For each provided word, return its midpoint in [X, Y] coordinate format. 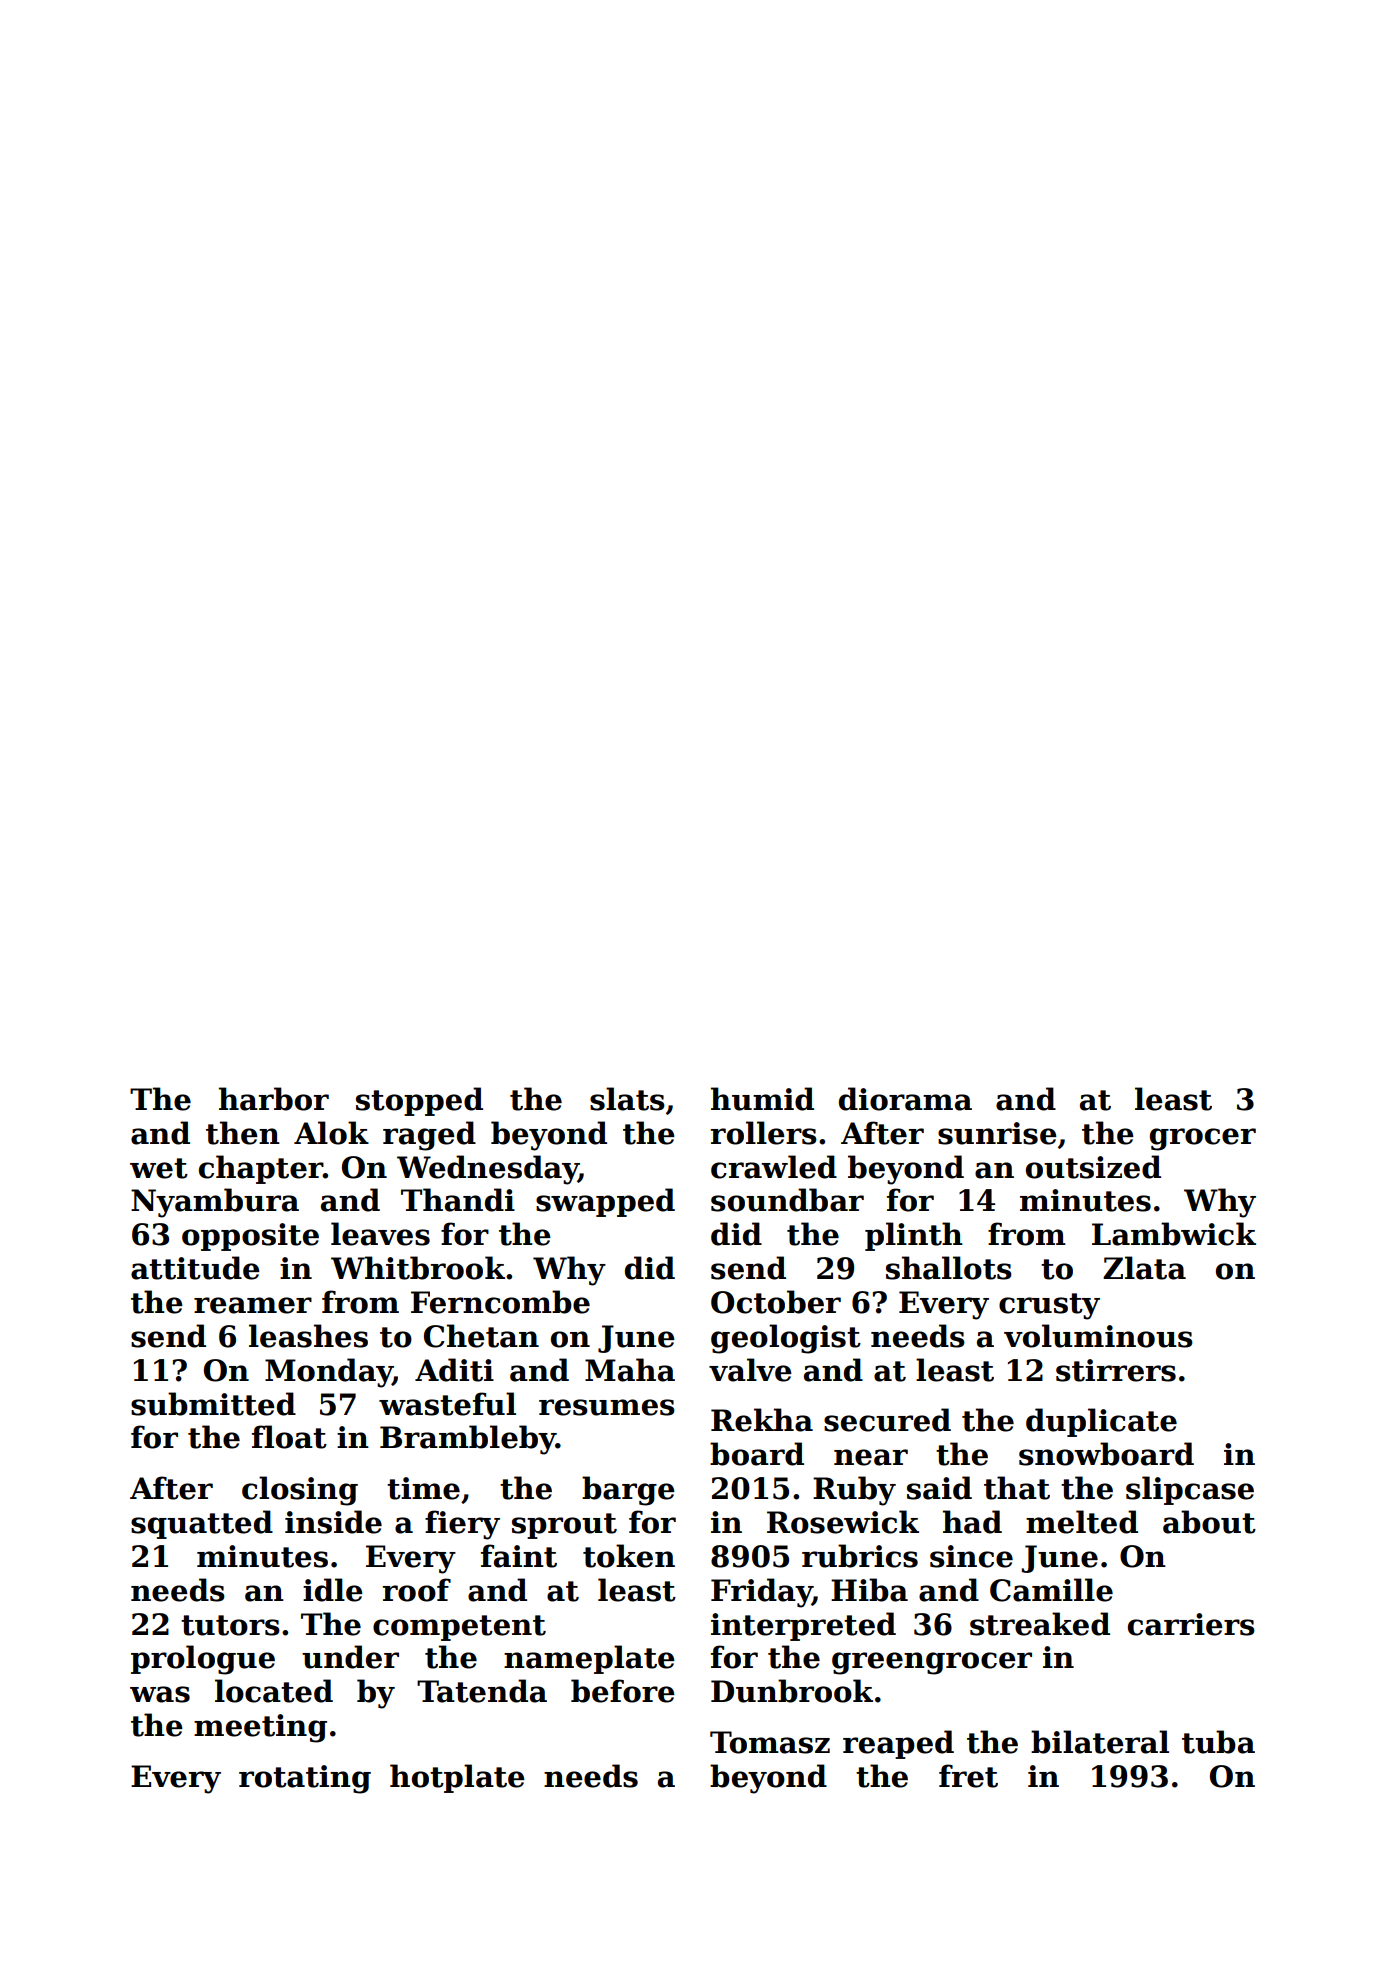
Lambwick [1174, 1234]
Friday [761, 1593]
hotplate [457, 1778]
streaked [1040, 1624]
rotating [305, 1779]
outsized [1093, 1167]
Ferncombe [500, 1302]
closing [300, 1491]
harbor [274, 1099]
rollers [764, 1133]
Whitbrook [418, 1268]
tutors [230, 1625]
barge [628, 1491]
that [1017, 1488]
